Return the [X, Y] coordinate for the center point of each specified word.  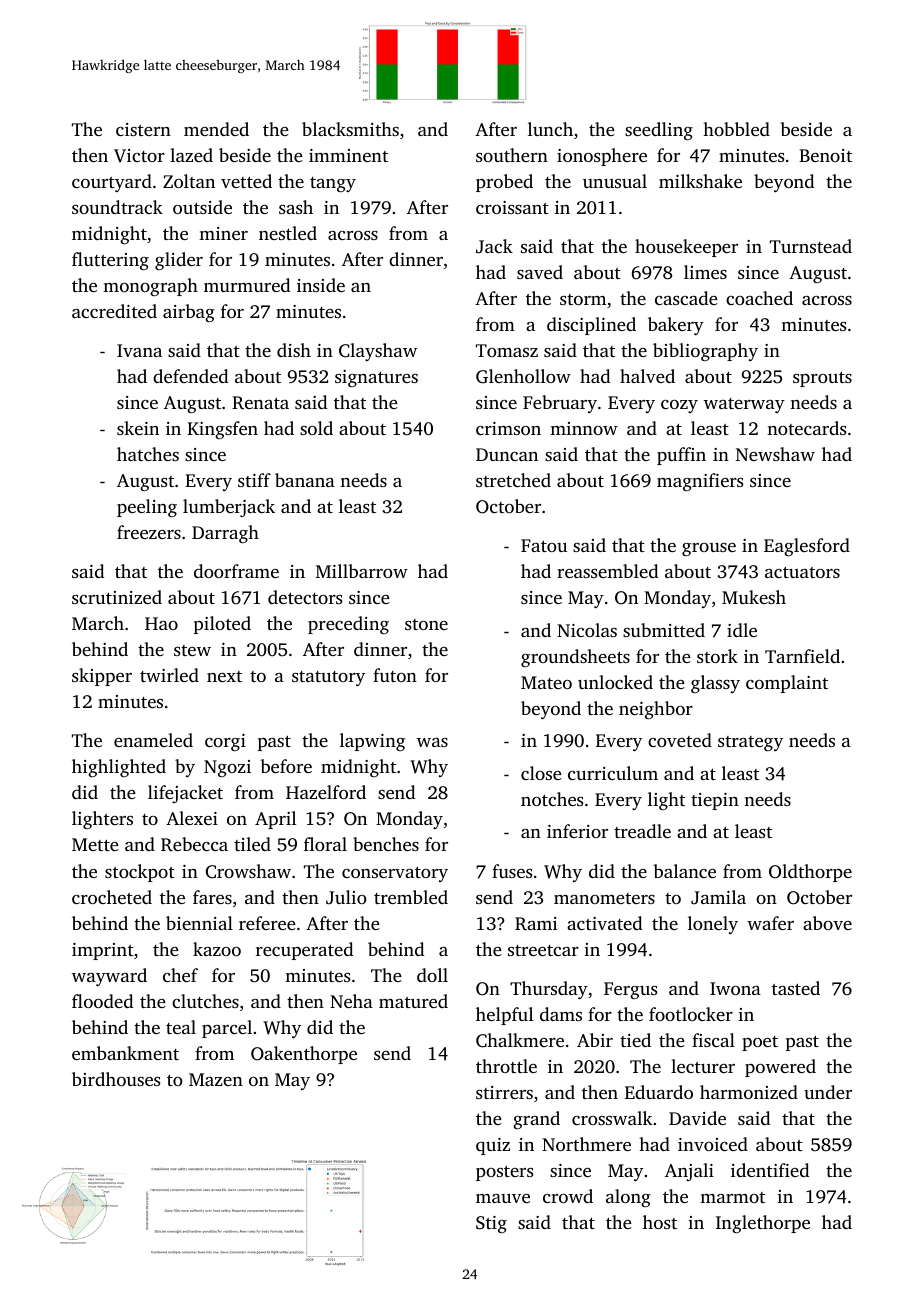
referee [267, 923]
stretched [513, 480]
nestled [288, 233]
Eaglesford [807, 547]
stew [192, 650]
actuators [802, 572]
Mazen [216, 1079]
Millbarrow [362, 571]
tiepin [715, 801]
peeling [147, 508]
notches [552, 799]
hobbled [736, 129]
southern [512, 155]
